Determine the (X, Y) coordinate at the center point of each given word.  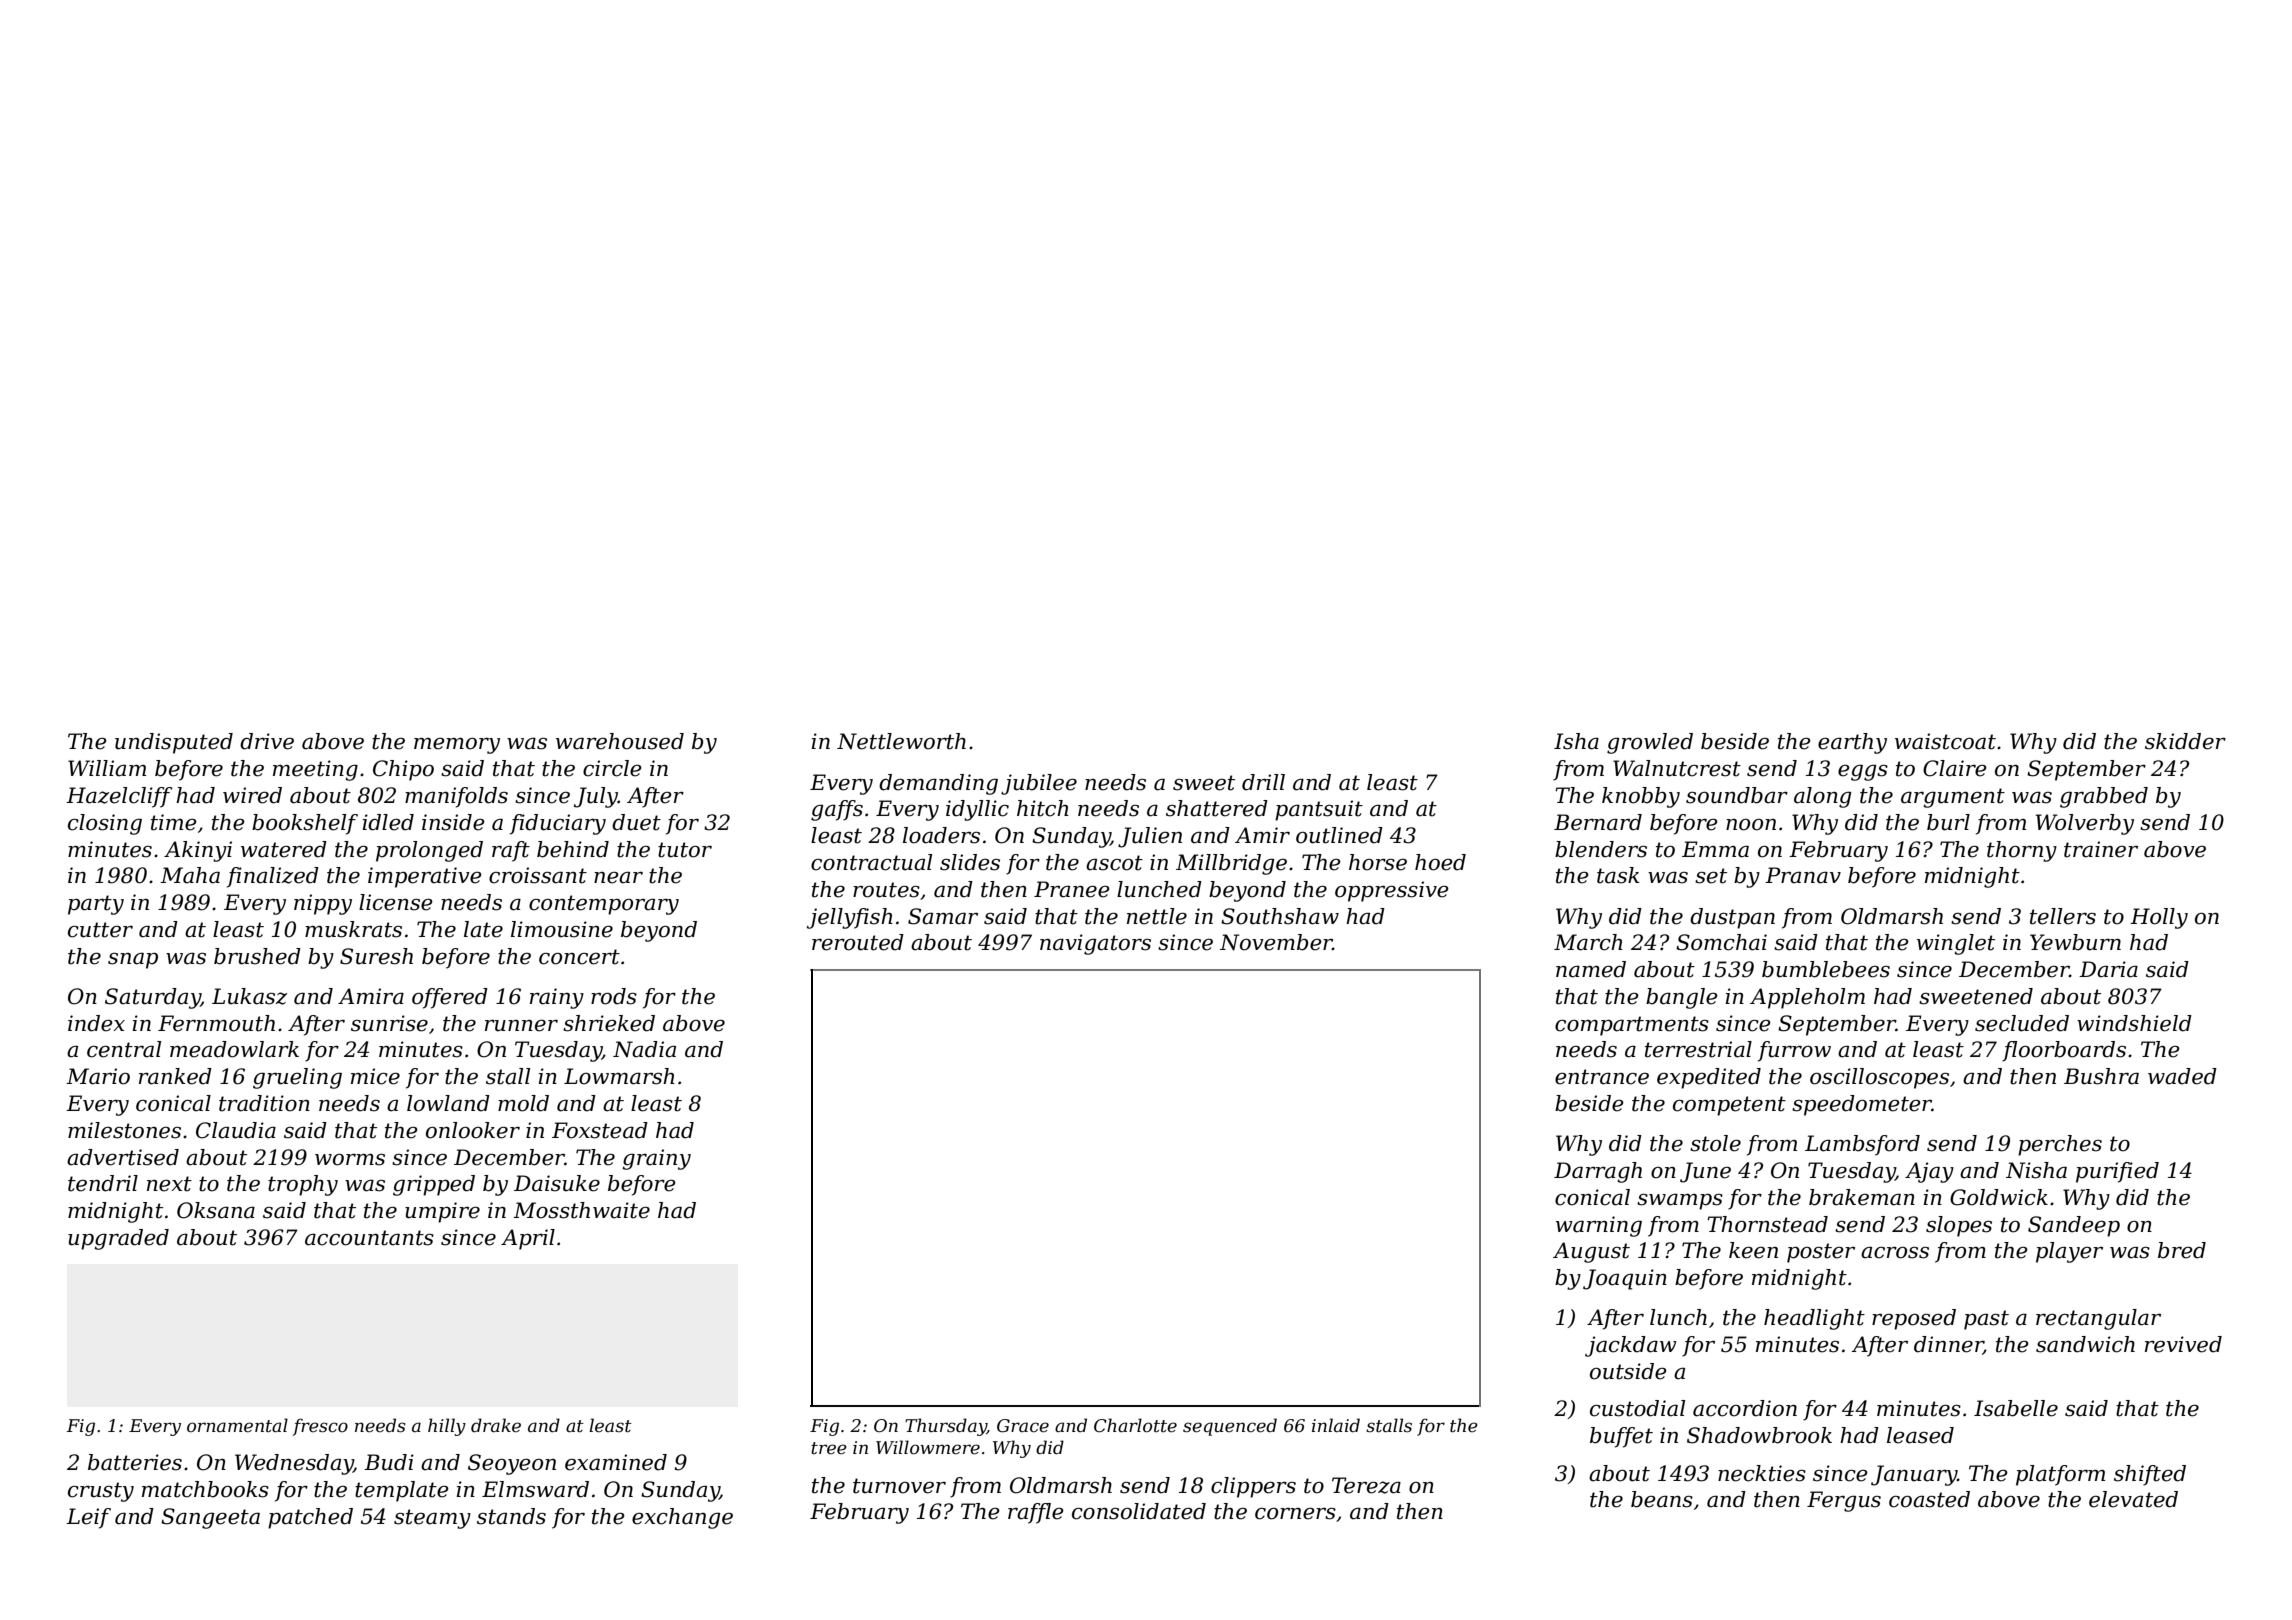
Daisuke (557, 1183)
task (1618, 875)
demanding (938, 784)
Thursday (946, 1427)
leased (1920, 1435)
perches (2060, 1145)
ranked (175, 1076)
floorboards (2064, 1051)
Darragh (1598, 1172)
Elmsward (535, 1489)
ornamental (237, 1425)
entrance (1602, 1077)
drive (267, 741)
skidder (2185, 741)
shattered (1217, 808)
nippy (323, 904)
